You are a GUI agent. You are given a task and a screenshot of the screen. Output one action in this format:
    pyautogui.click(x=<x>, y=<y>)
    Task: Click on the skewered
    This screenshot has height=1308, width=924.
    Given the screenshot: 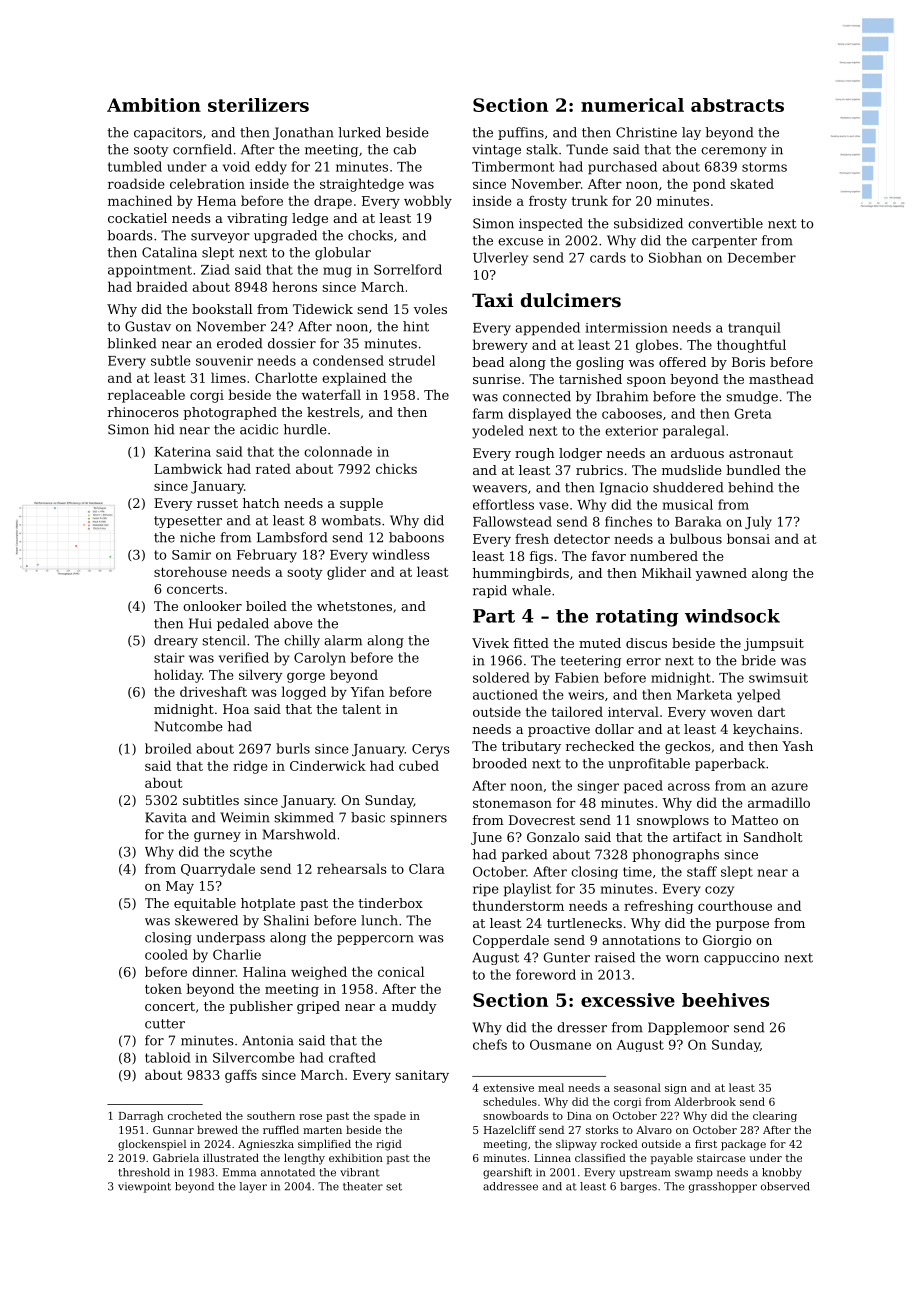 What is the action you would take?
    pyautogui.click(x=206, y=920)
